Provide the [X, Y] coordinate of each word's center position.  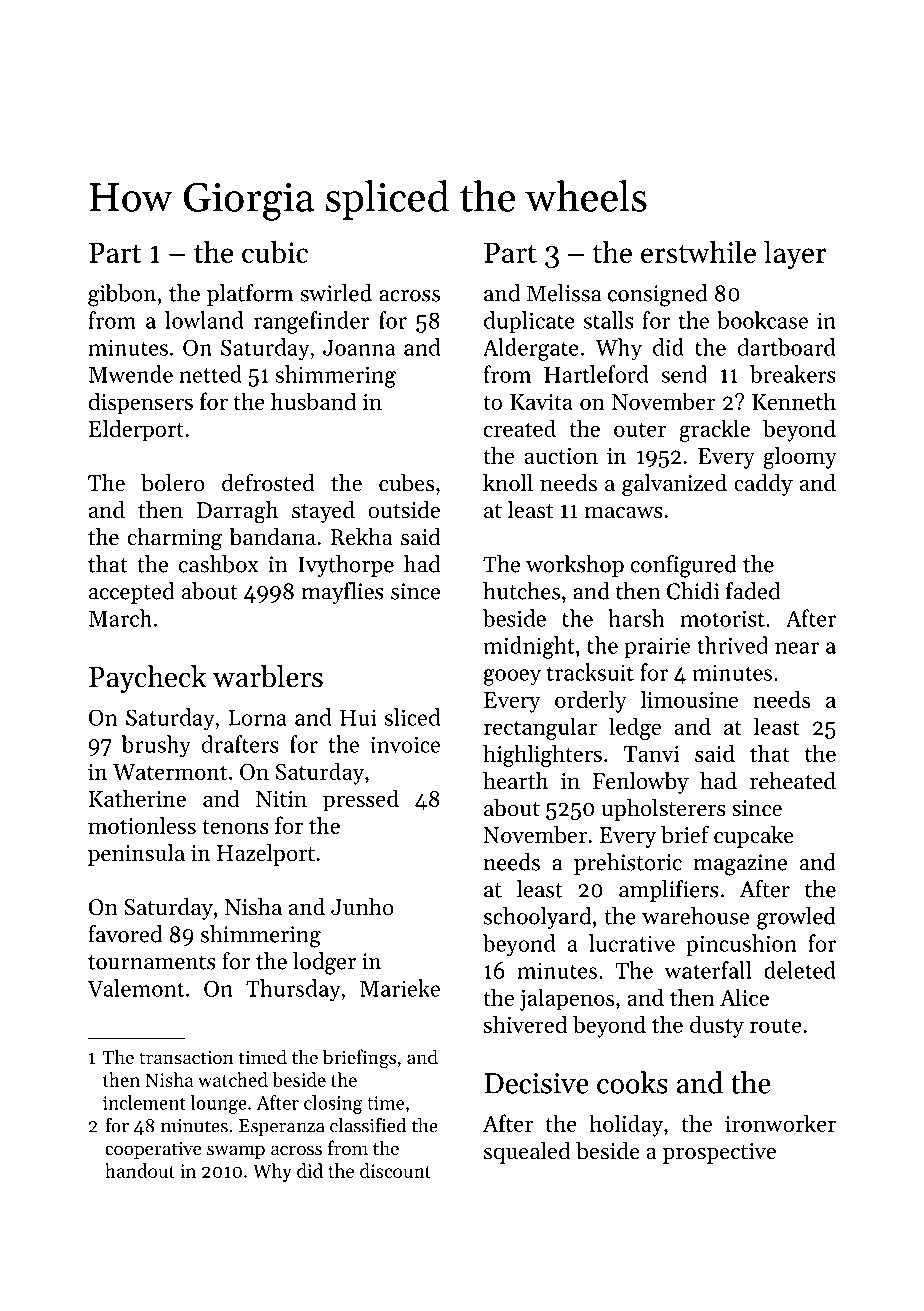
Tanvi [652, 754]
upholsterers [663, 810]
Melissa [564, 293]
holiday [626, 1125]
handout [140, 1170]
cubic [275, 252]
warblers [268, 676]
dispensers [141, 403]
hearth [515, 781]
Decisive [536, 1083]
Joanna [359, 348]
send [684, 374]
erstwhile [698, 252]
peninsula [136, 855]
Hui [358, 717]
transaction [186, 1057]
